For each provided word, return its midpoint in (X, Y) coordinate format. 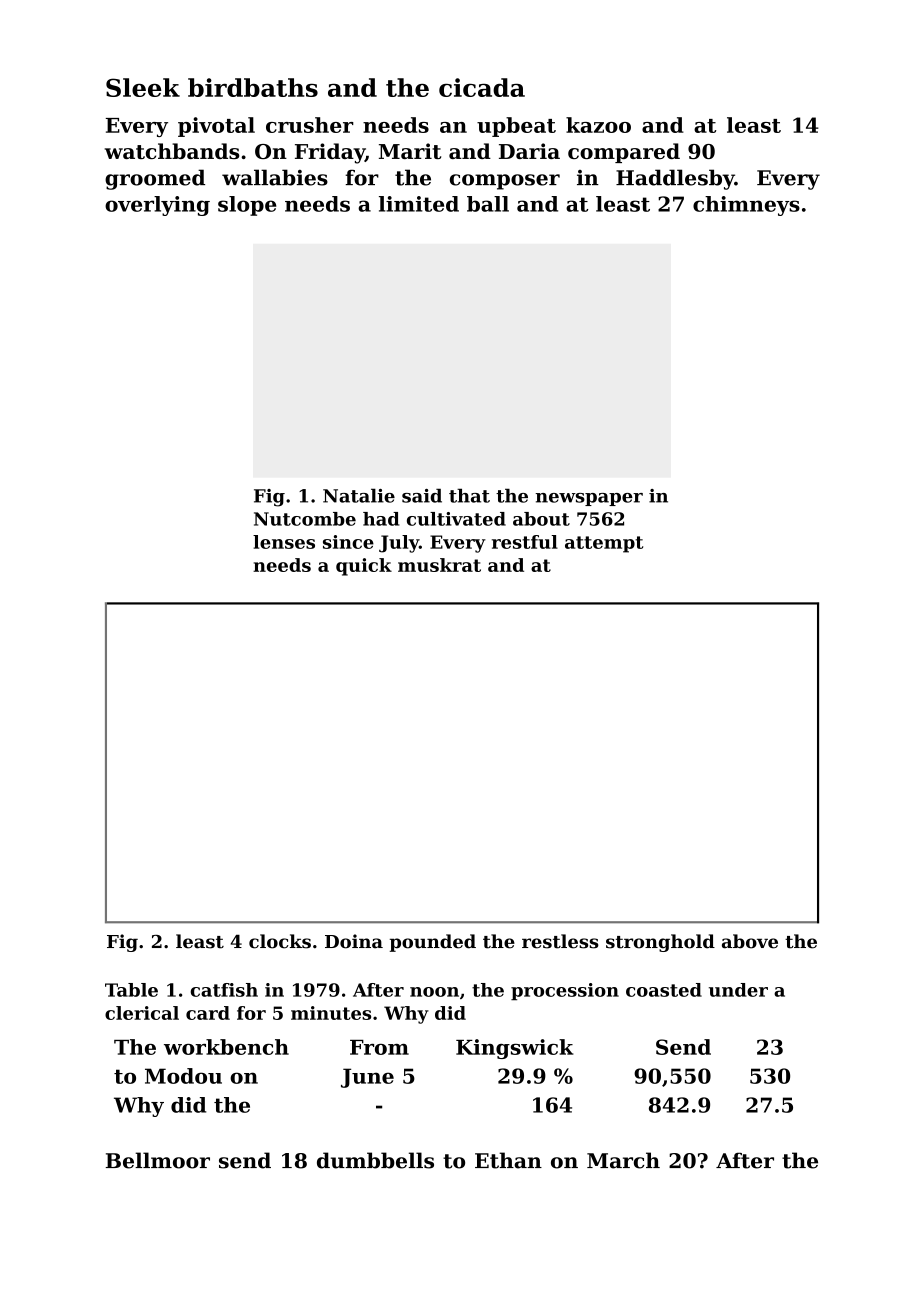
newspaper (589, 499)
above (750, 941)
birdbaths (253, 87)
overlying (157, 206)
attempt (604, 544)
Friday (330, 153)
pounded (433, 943)
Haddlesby (675, 179)
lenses (284, 542)
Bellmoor (158, 1160)
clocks (280, 941)
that (469, 496)
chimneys (746, 206)
